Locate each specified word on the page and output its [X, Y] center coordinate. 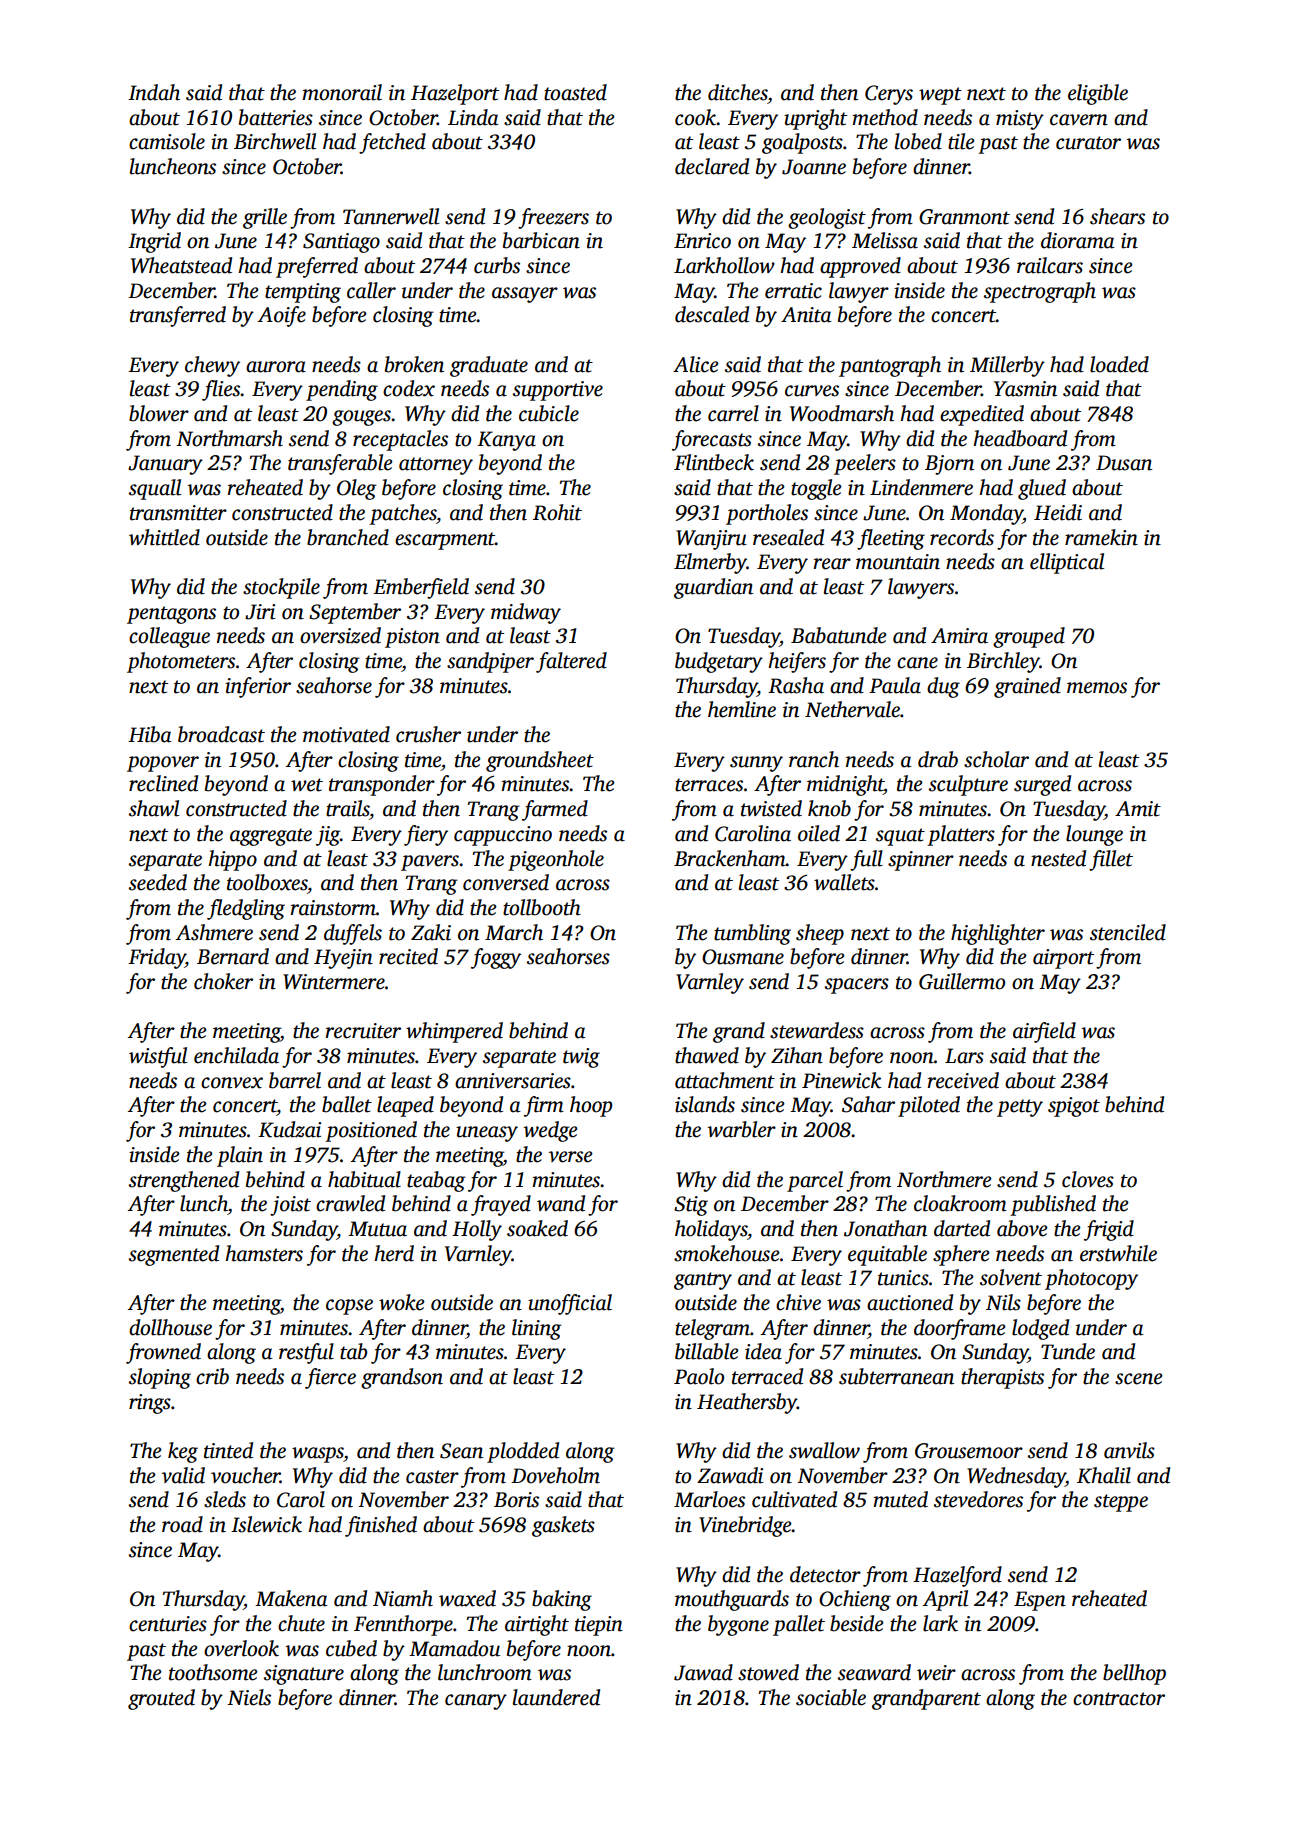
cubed [351, 1648]
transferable [340, 464]
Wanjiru [711, 540]
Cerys [889, 95]
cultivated [794, 1499]
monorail [342, 92]
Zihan [797, 1055]
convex [232, 1083]
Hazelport [455, 94]
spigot [1074, 1107]
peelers [865, 464]
